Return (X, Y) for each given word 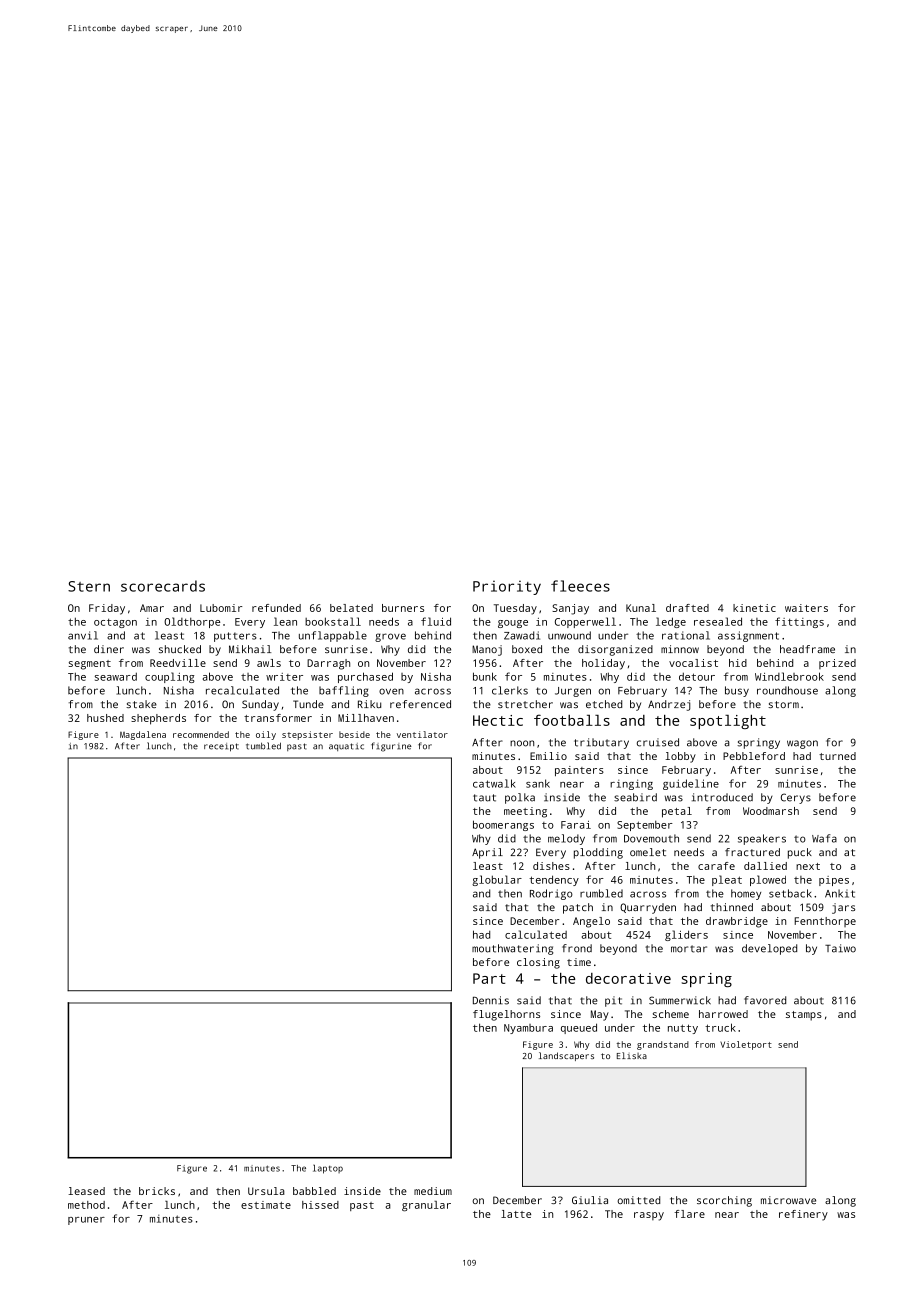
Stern (89, 586)
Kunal (641, 608)
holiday (603, 664)
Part (489, 978)
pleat (727, 880)
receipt (221, 747)
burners (403, 608)
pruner (86, 1221)
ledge (671, 622)
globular (497, 880)
